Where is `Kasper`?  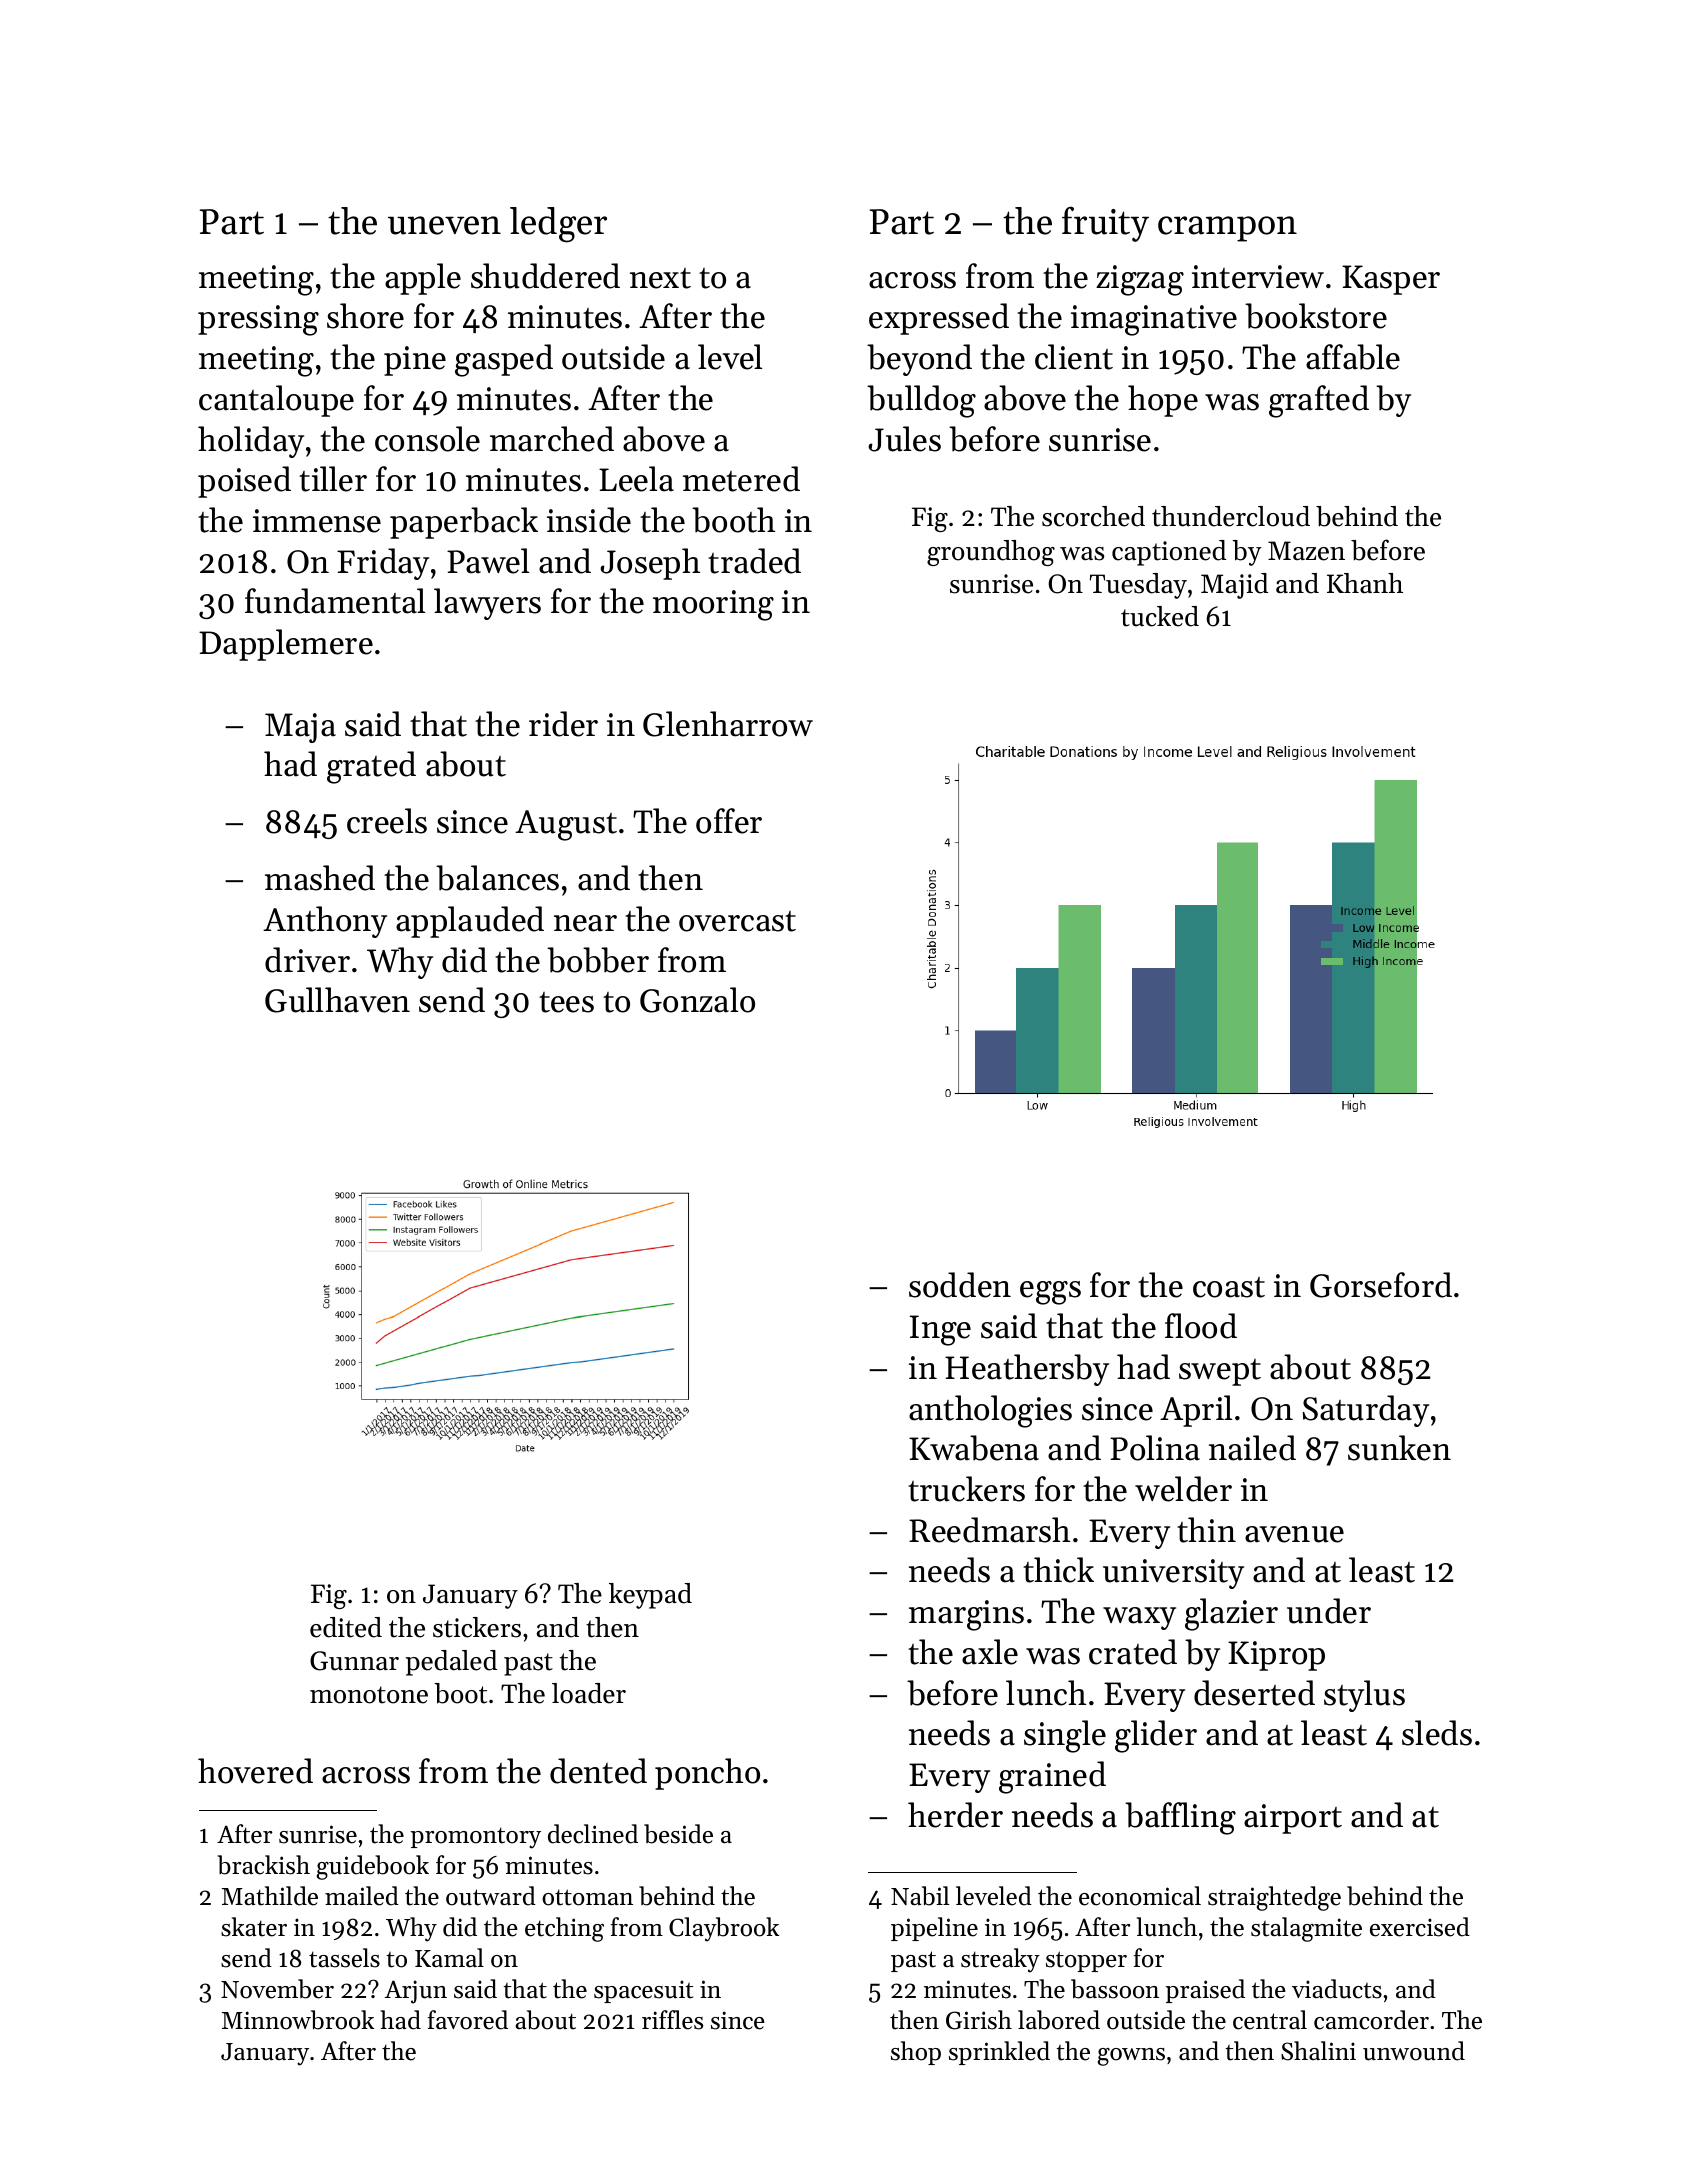
Kasper is located at coordinates (1391, 280).
